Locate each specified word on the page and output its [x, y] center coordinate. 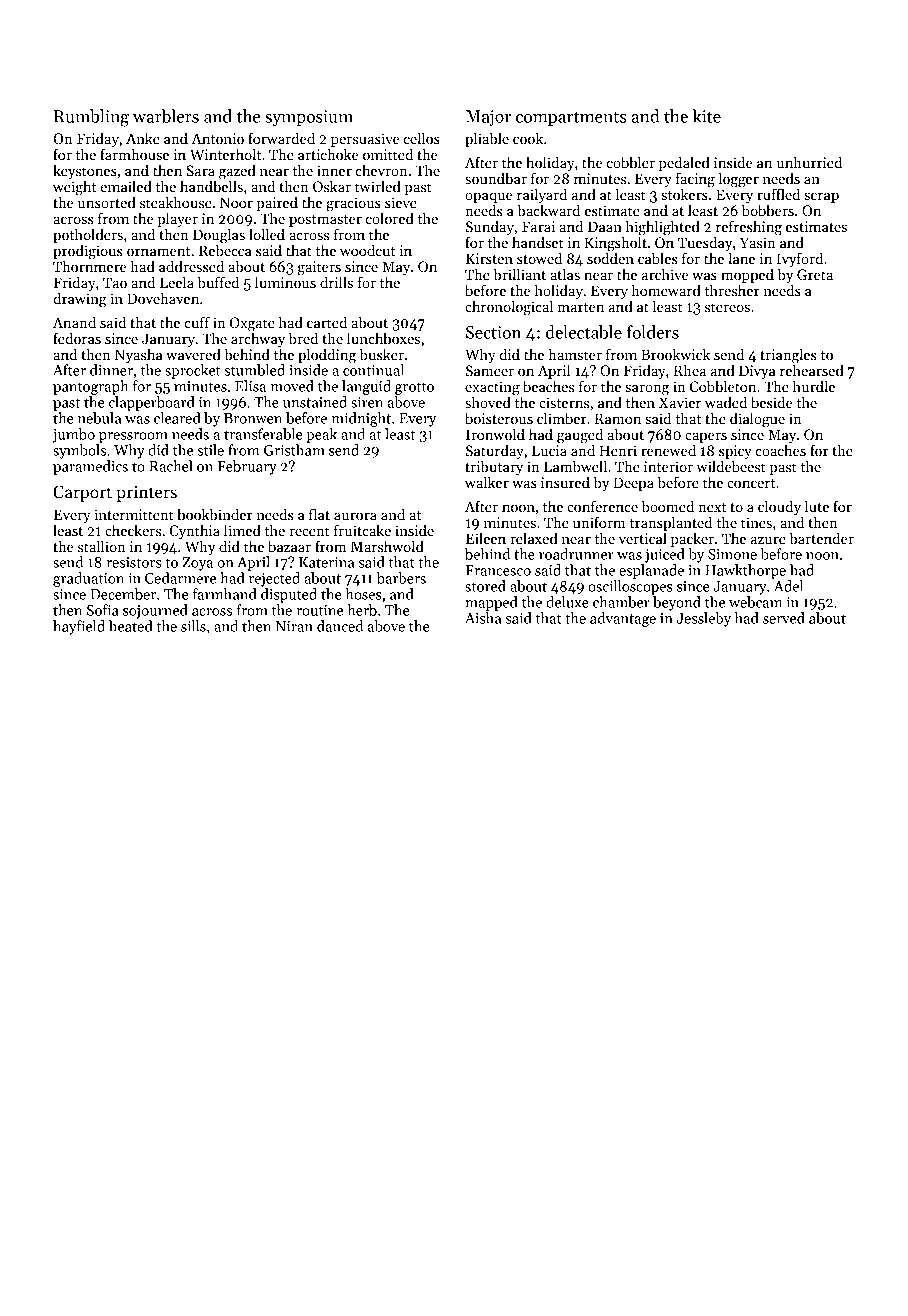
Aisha [483, 618]
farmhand [225, 594]
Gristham [294, 450]
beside [772, 402]
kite [706, 116]
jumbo [73, 435]
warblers [166, 116]
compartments [571, 119]
